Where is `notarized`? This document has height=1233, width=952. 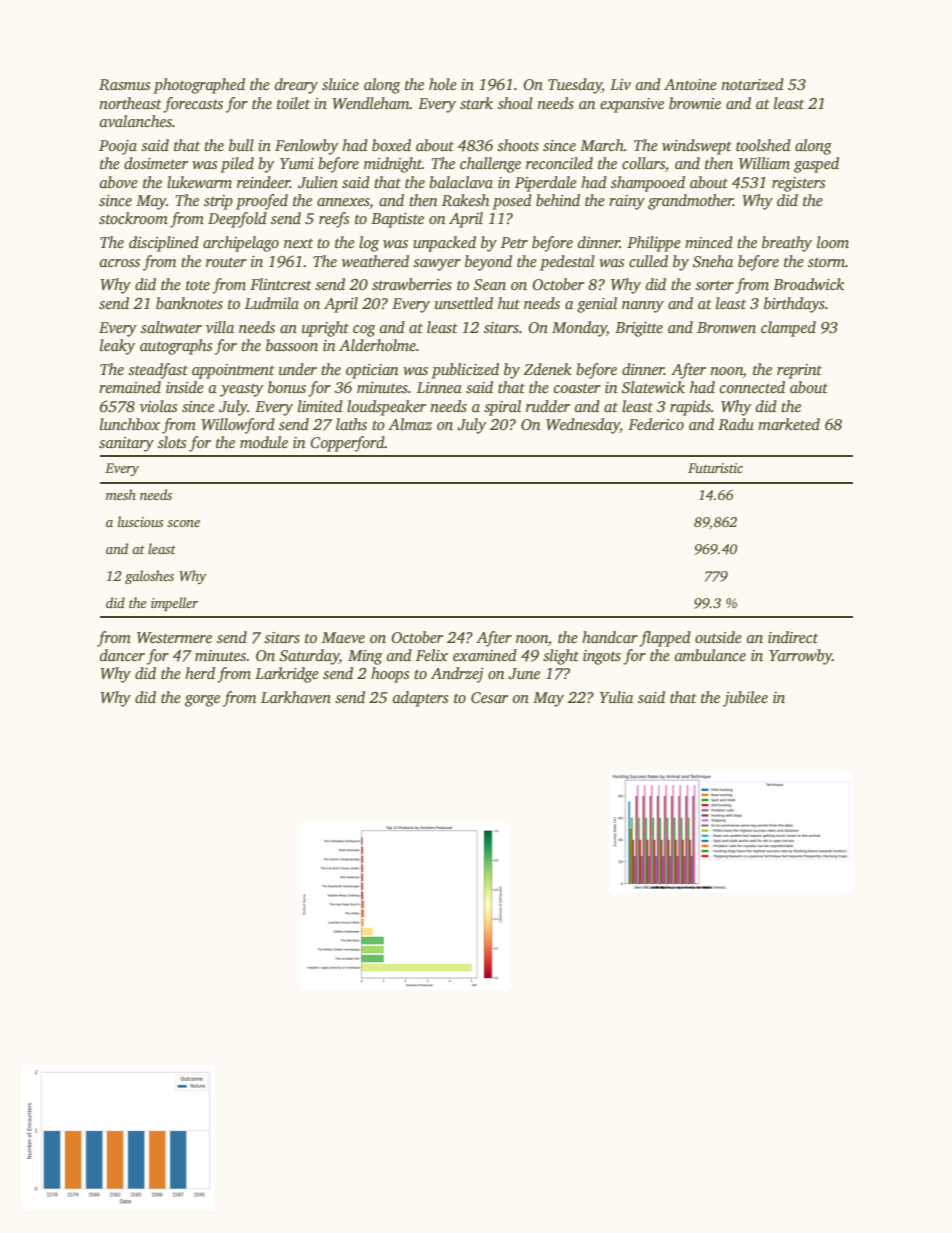
notarized is located at coordinates (752, 84).
